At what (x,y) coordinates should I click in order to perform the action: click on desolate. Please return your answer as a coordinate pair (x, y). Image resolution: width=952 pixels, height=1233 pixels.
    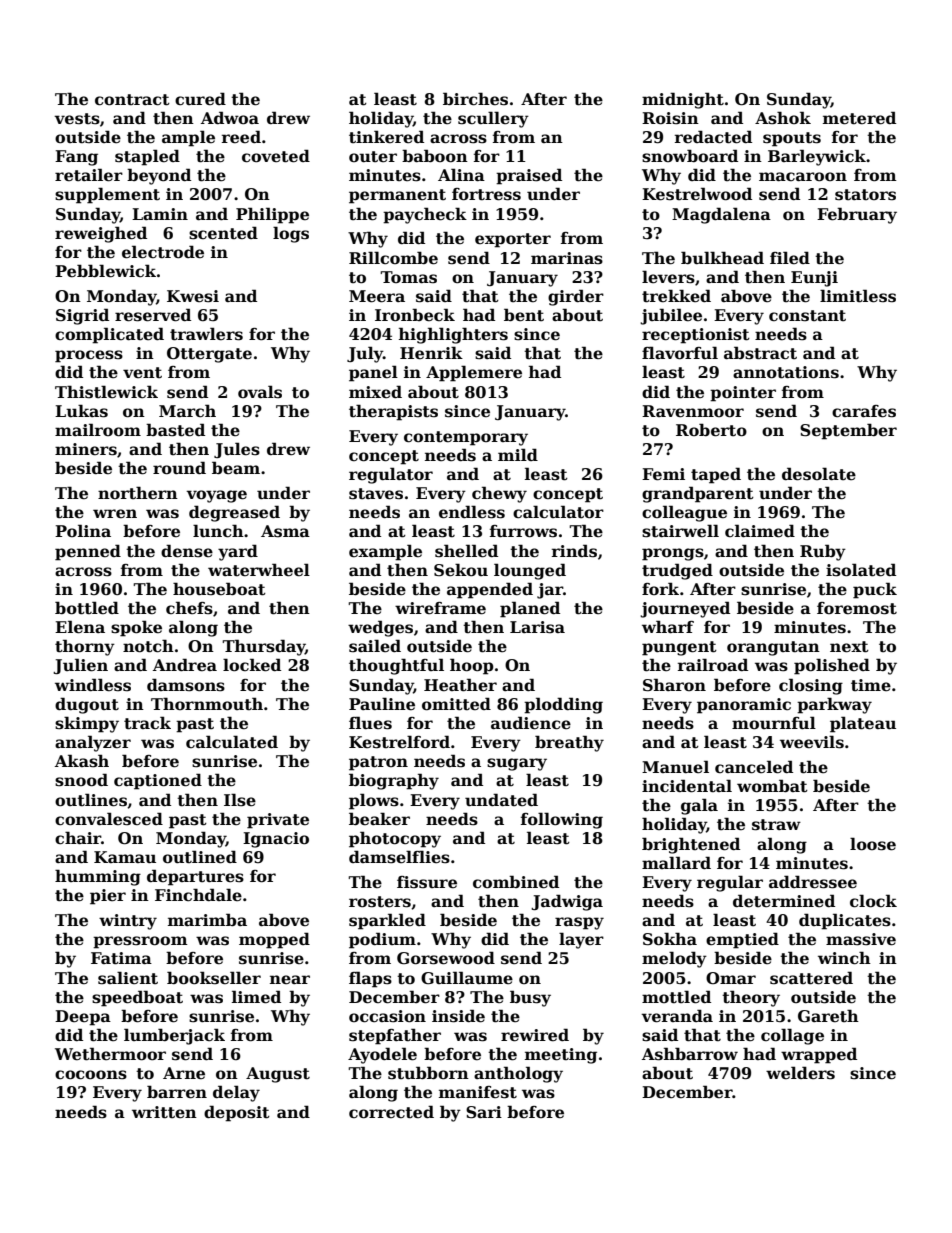
    Looking at the image, I should click on (819, 474).
